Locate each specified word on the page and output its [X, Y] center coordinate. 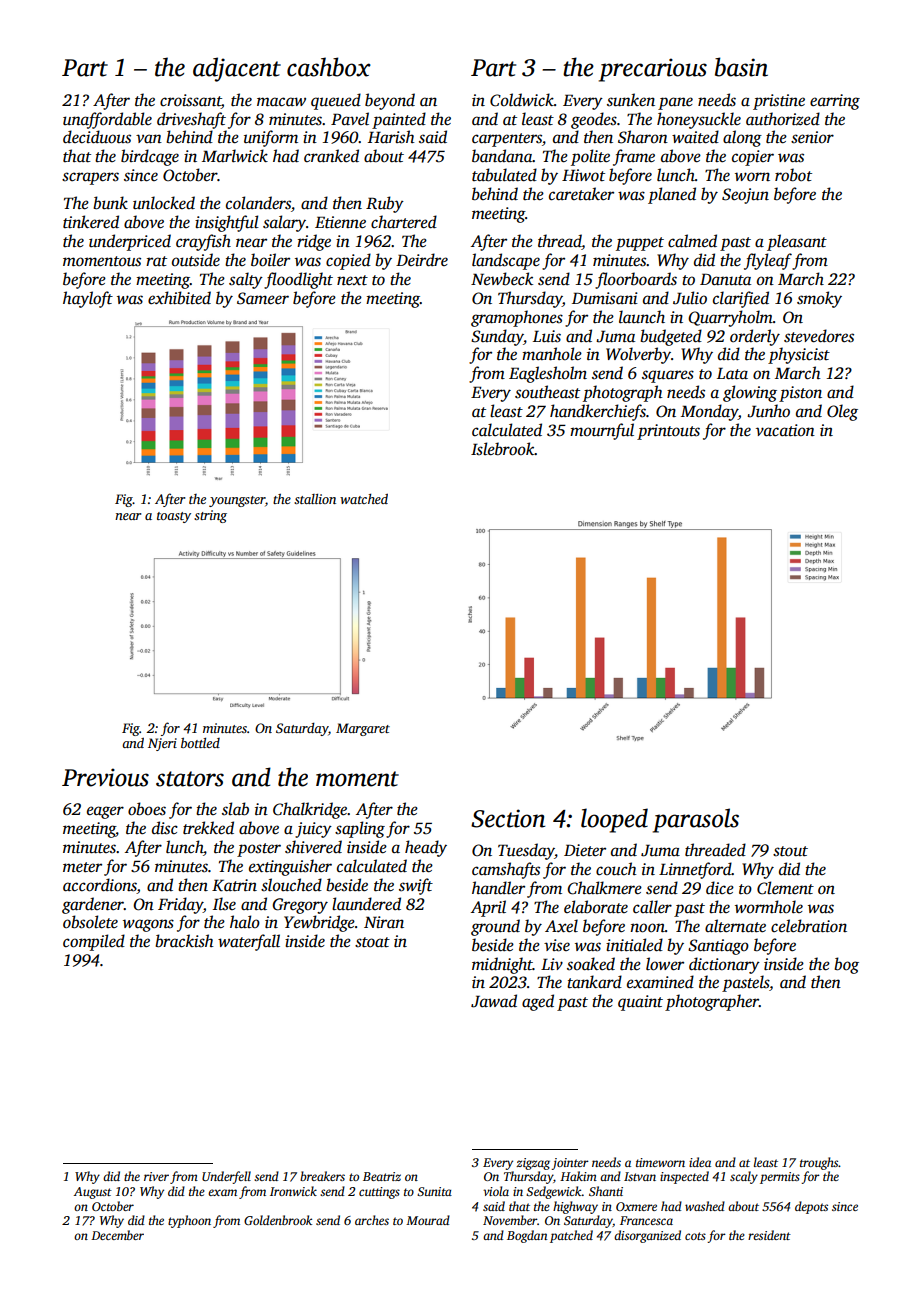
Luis [547, 336]
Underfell [226, 1177]
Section [508, 818]
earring [835, 102]
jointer [570, 1164]
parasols [696, 820]
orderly [755, 337]
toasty [174, 517]
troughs [819, 1163]
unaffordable [107, 120]
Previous [105, 777]
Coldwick [522, 100]
